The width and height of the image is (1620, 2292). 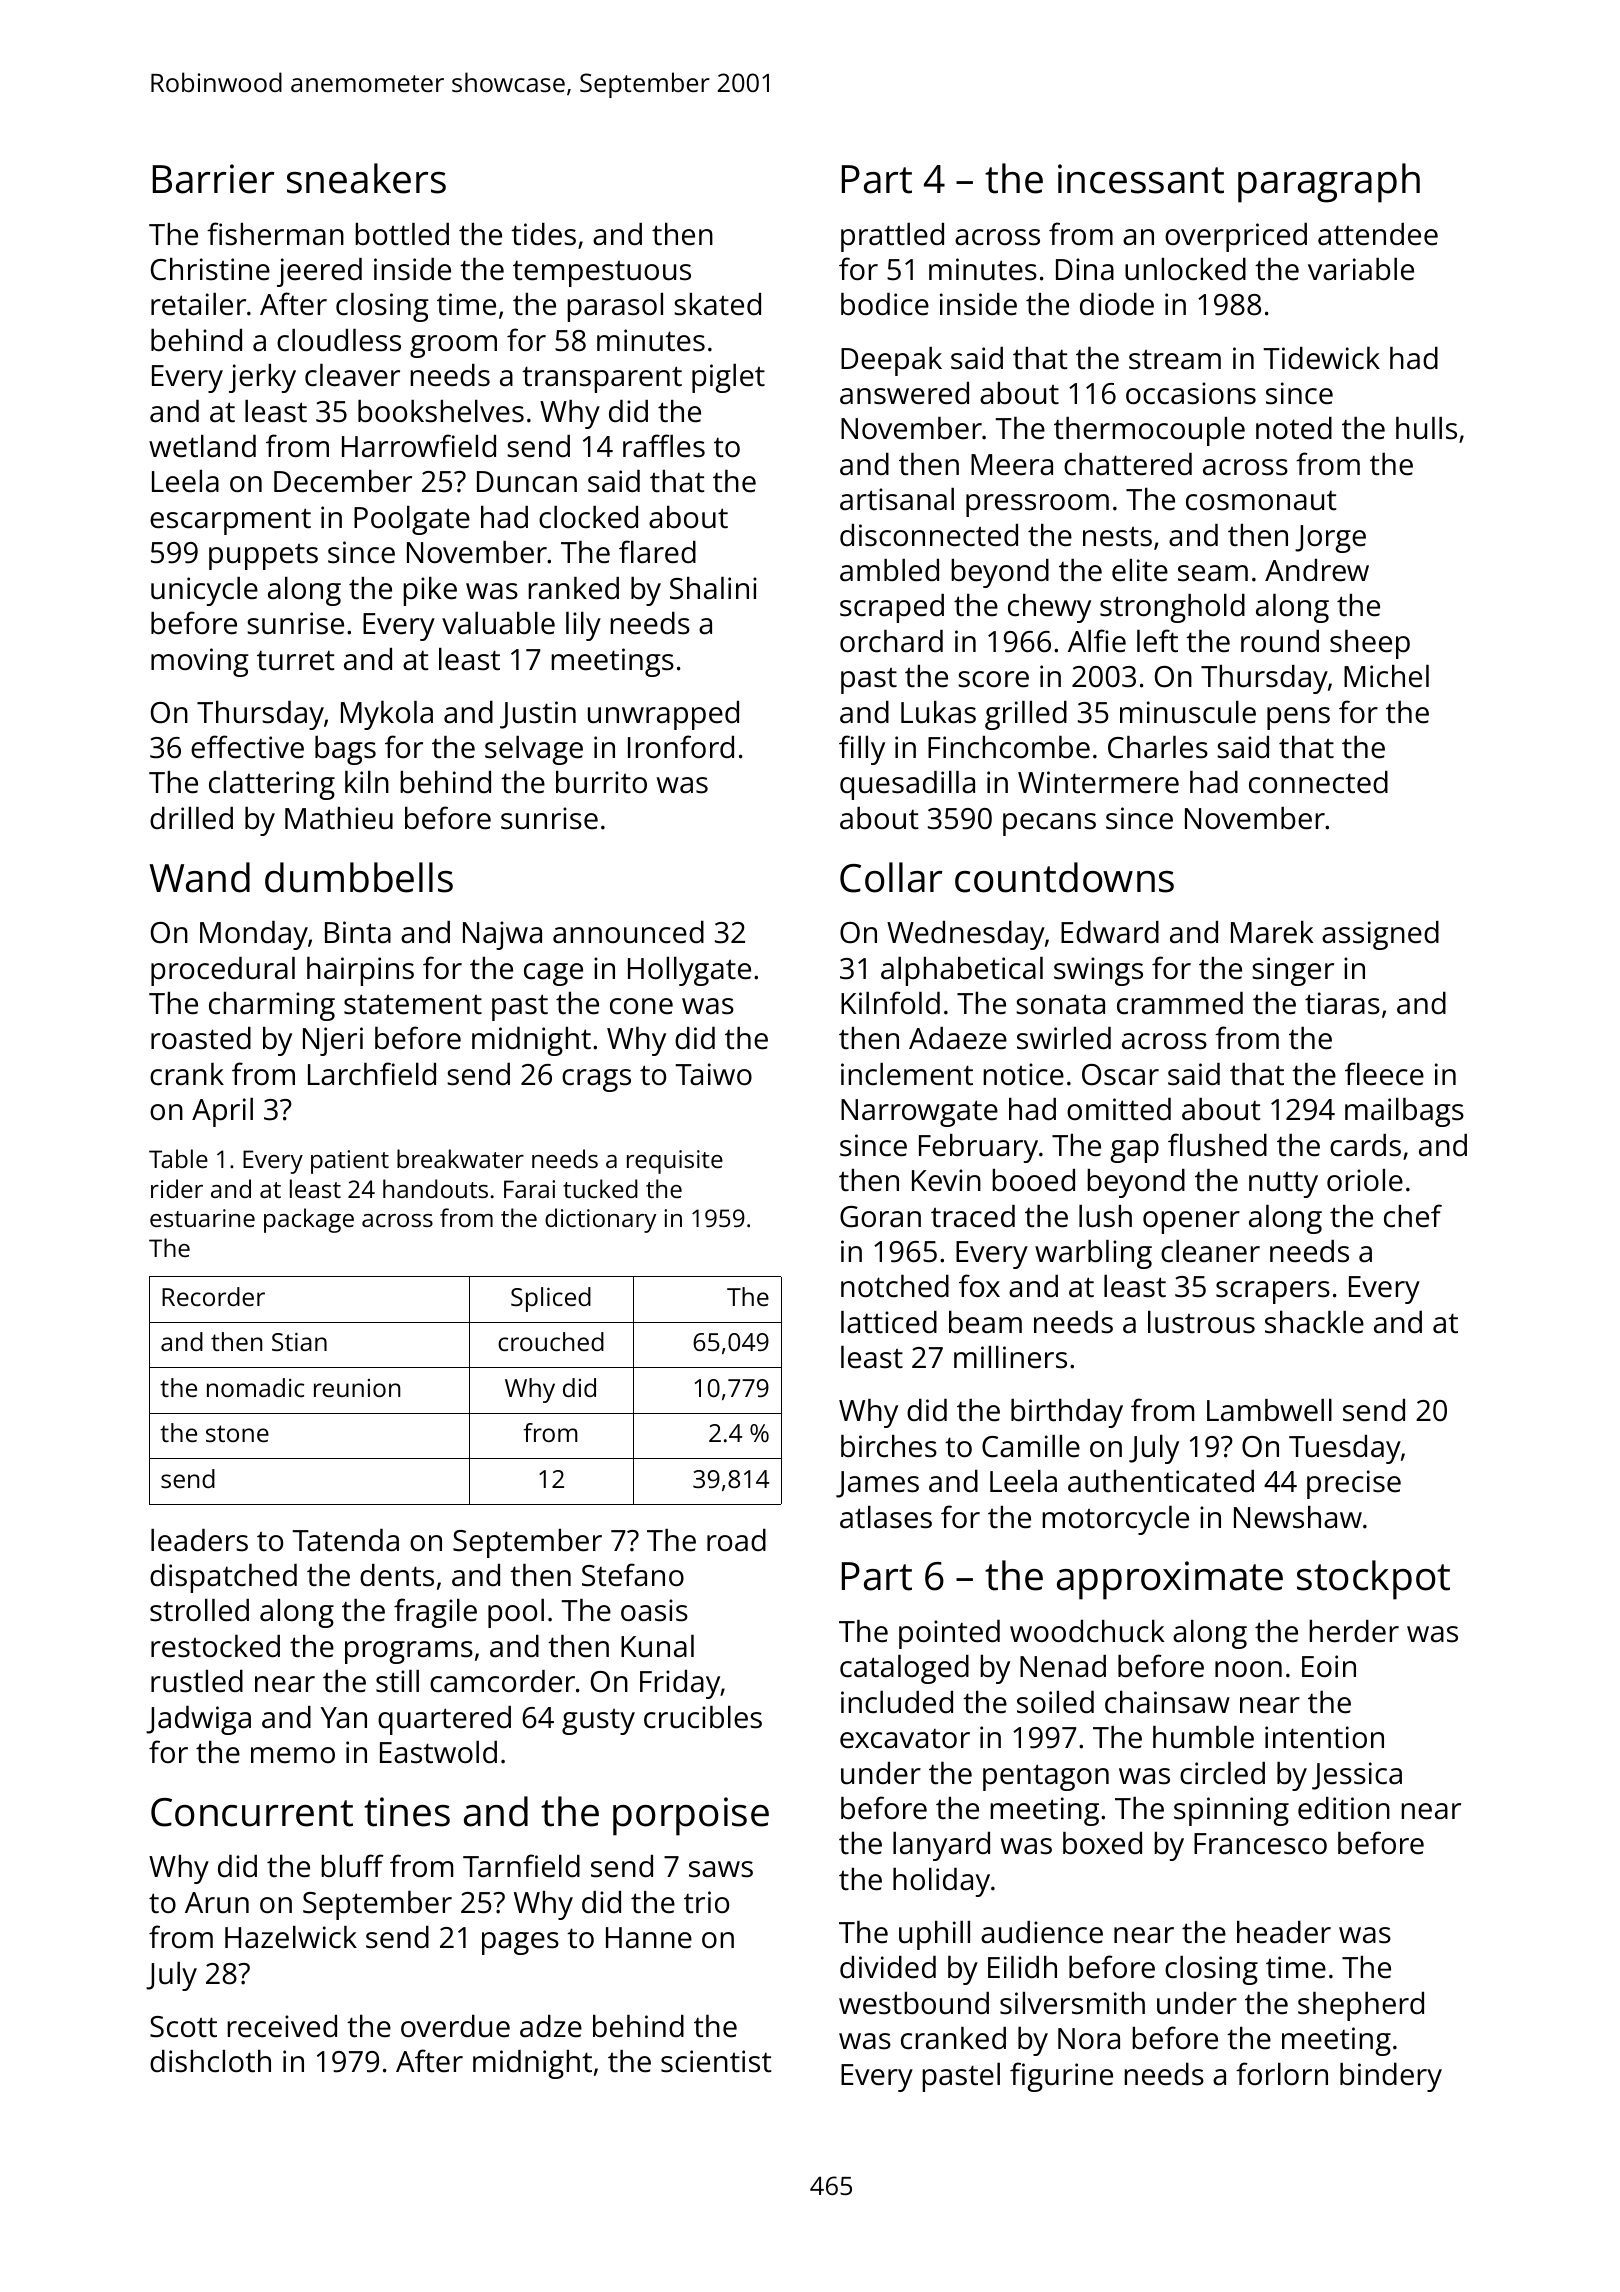 What do you see at coordinates (1342, 1003) in the image?
I see `tiaras` at bounding box center [1342, 1003].
